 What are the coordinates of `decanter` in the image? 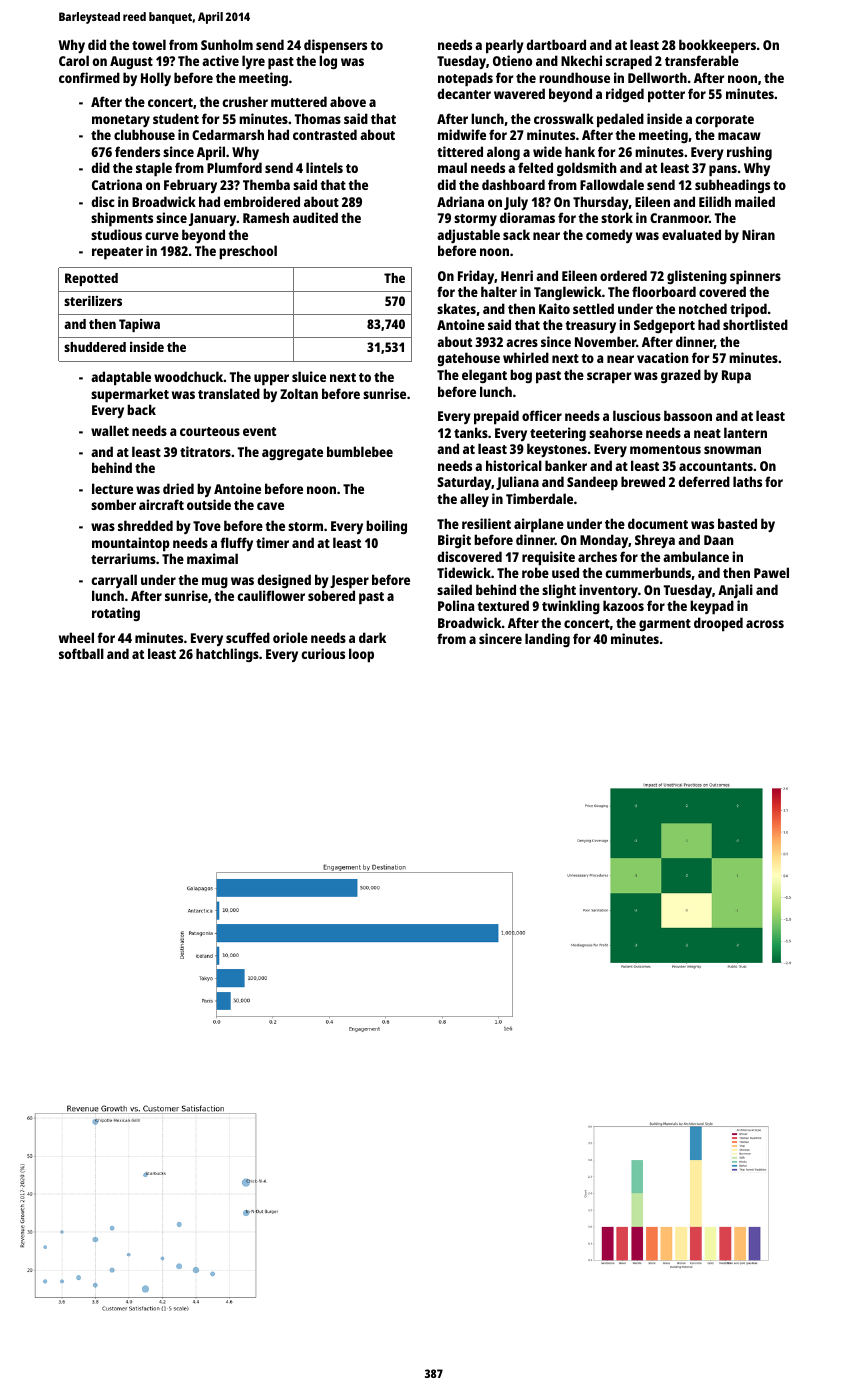 It's located at (464, 93).
